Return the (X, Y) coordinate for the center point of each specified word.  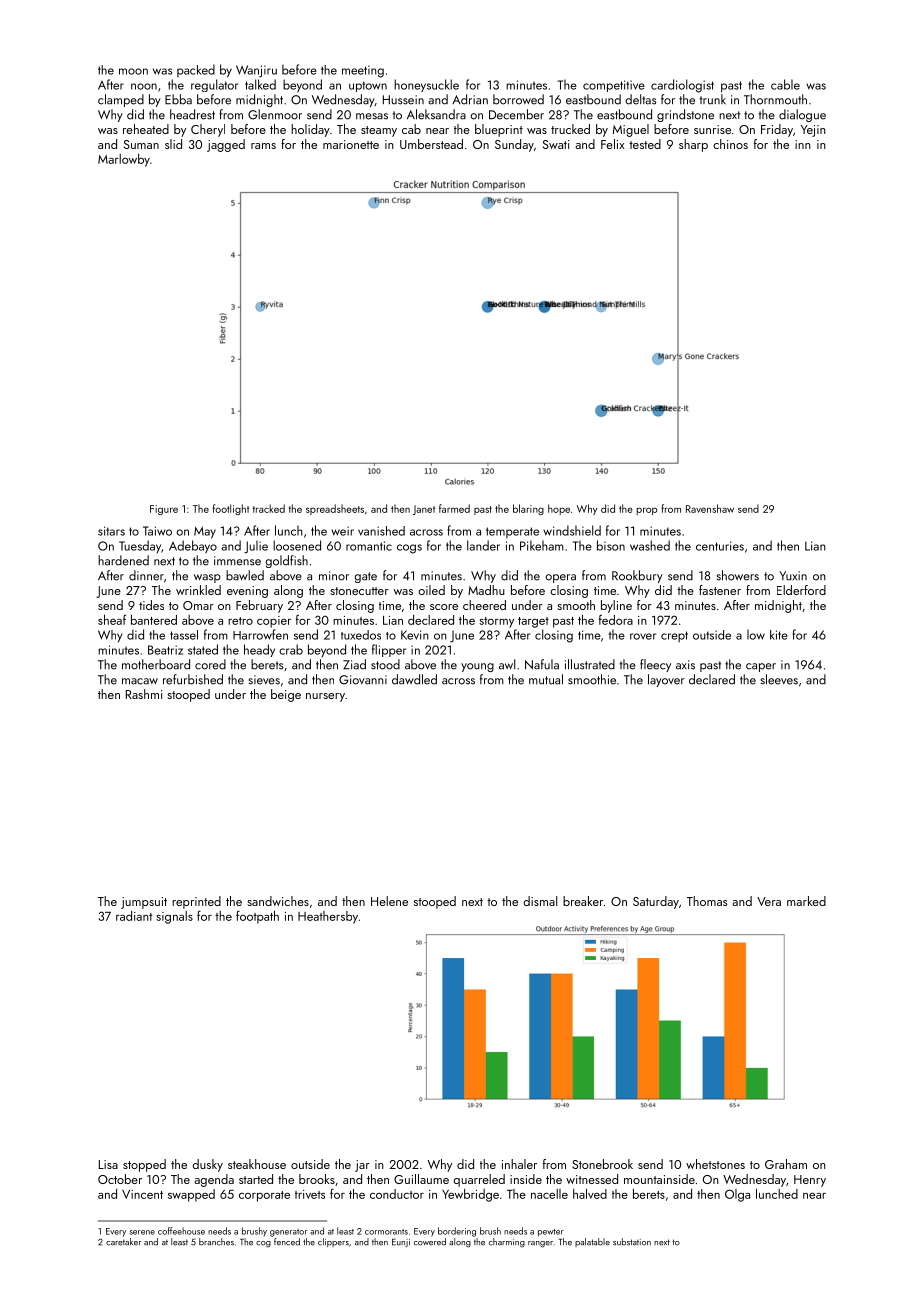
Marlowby (124, 160)
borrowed (518, 99)
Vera (769, 901)
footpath (257, 917)
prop (646, 511)
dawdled (414, 679)
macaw (140, 681)
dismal (540, 901)
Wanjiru (256, 71)
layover (666, 680)
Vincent (142, 1194)
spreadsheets (335, 509)
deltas (640, 99)
